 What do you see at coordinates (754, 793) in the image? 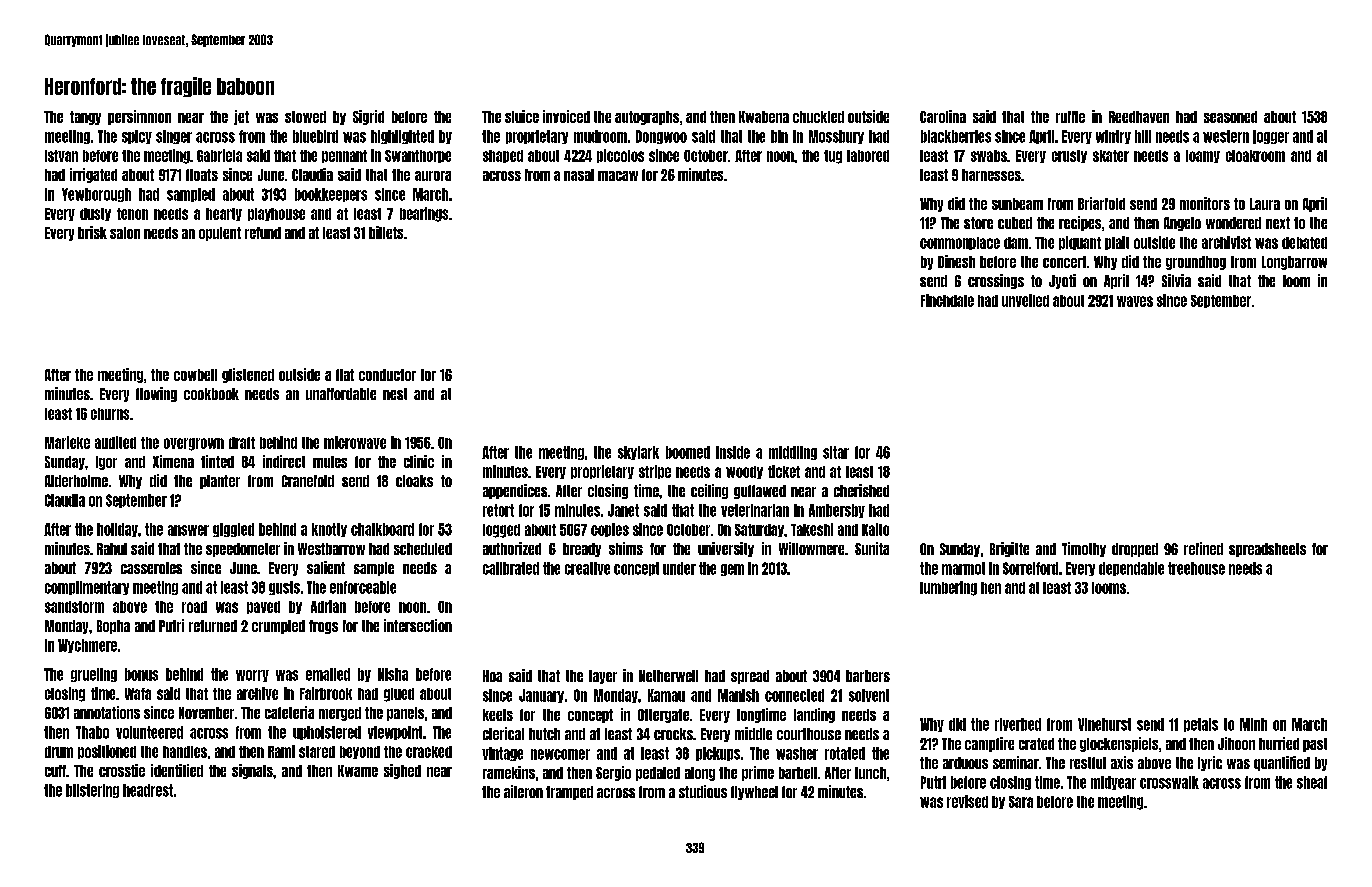
I see `flywheel` at bounding box center [754, 793].
